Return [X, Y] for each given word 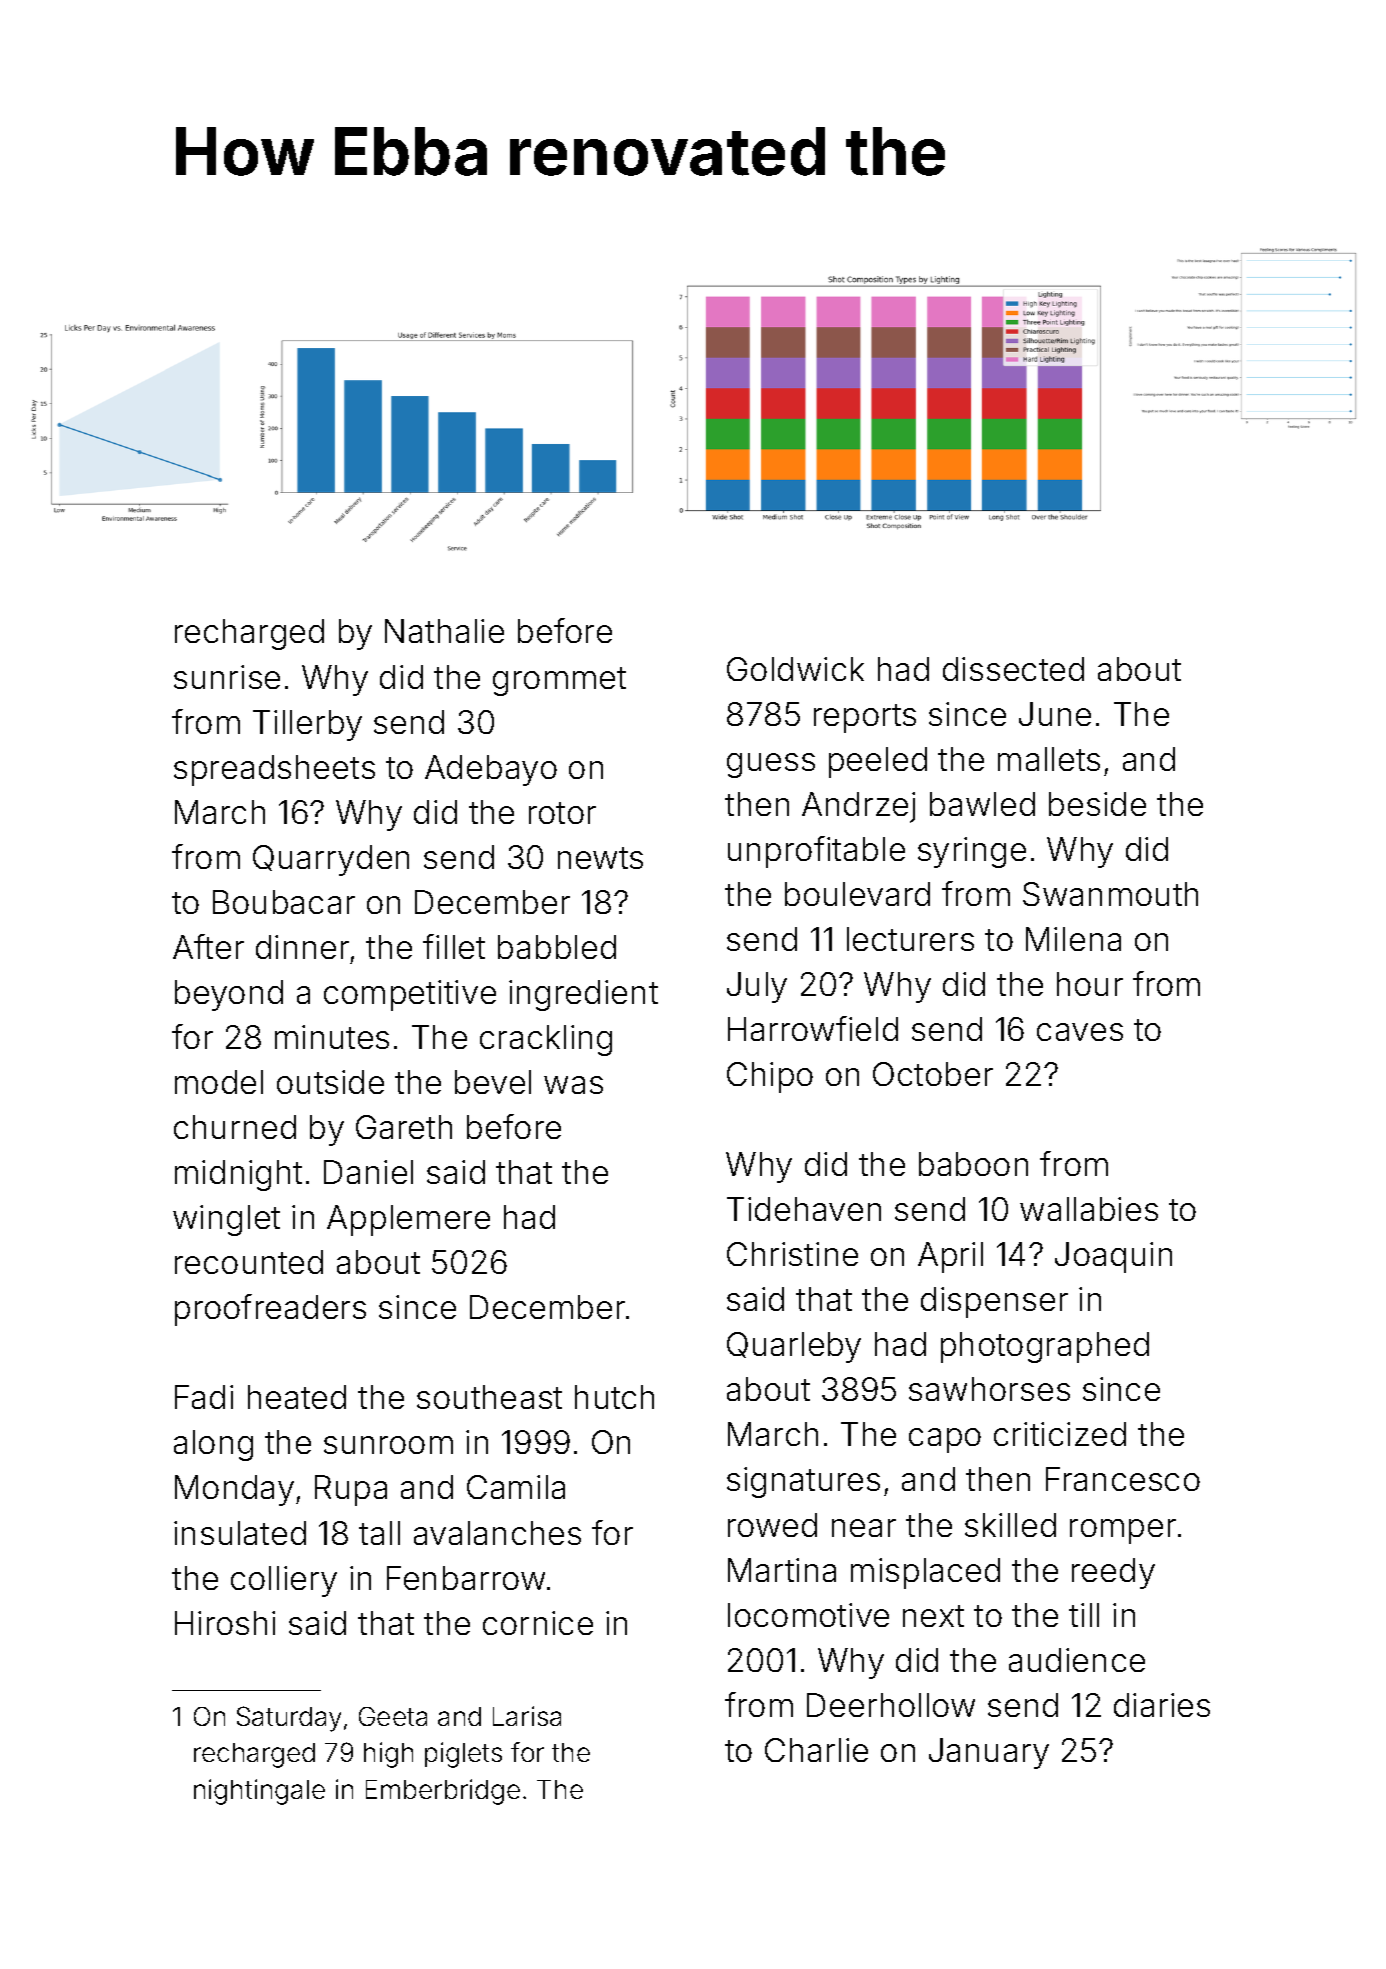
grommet [559, 681]
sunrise [227, 677]
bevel [493, 1082]
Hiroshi [225, 1623]
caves [1080, 1032]
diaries [1162, 1705]
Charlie [816, 1750]
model [219, 1082]
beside [1097, 804]
